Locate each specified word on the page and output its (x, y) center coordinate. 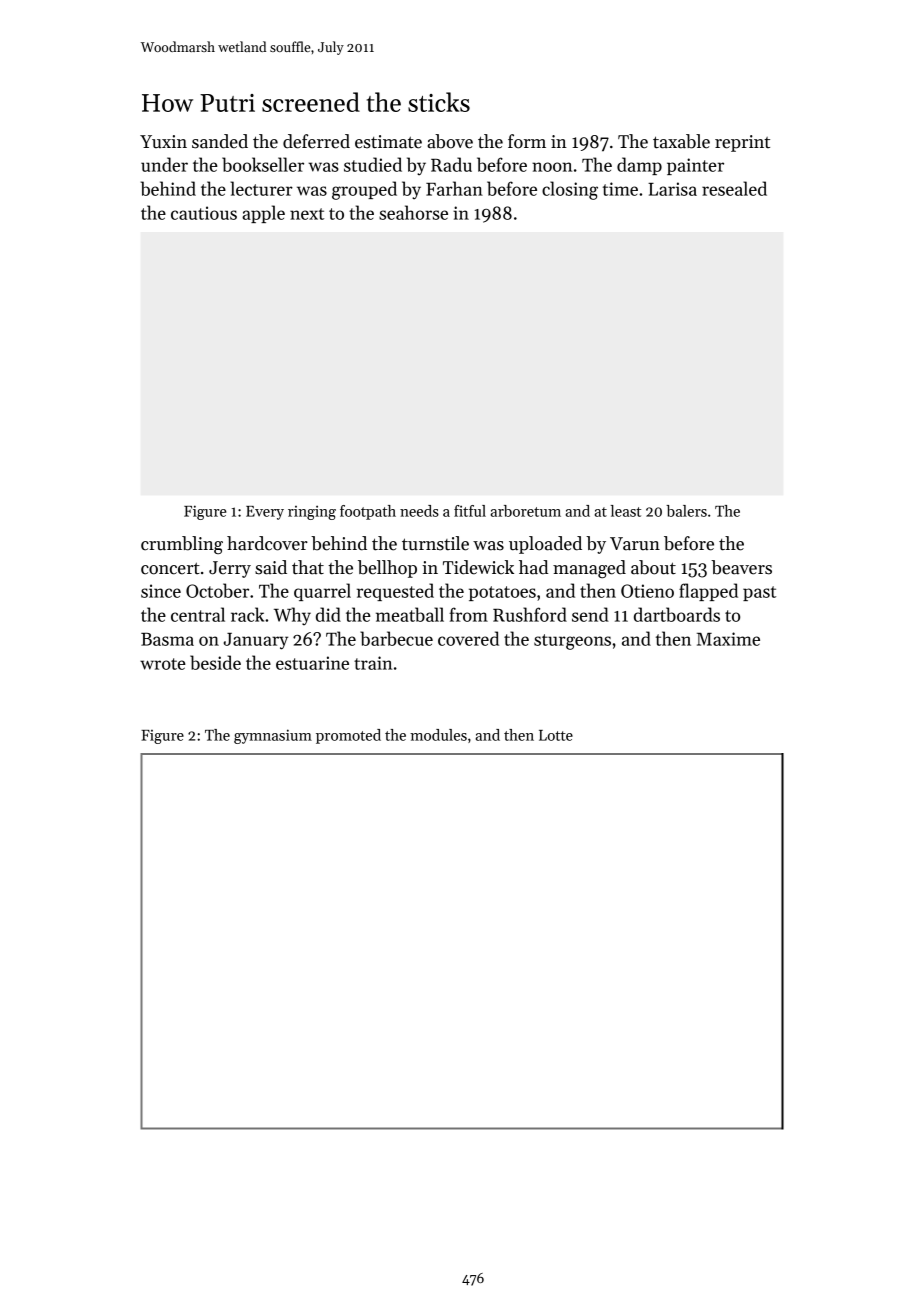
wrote (163, 664)
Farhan (454, 188)
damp (639, 166)
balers (686, 511)
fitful (470, 511)
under (164, 164)
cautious (204, 213)
